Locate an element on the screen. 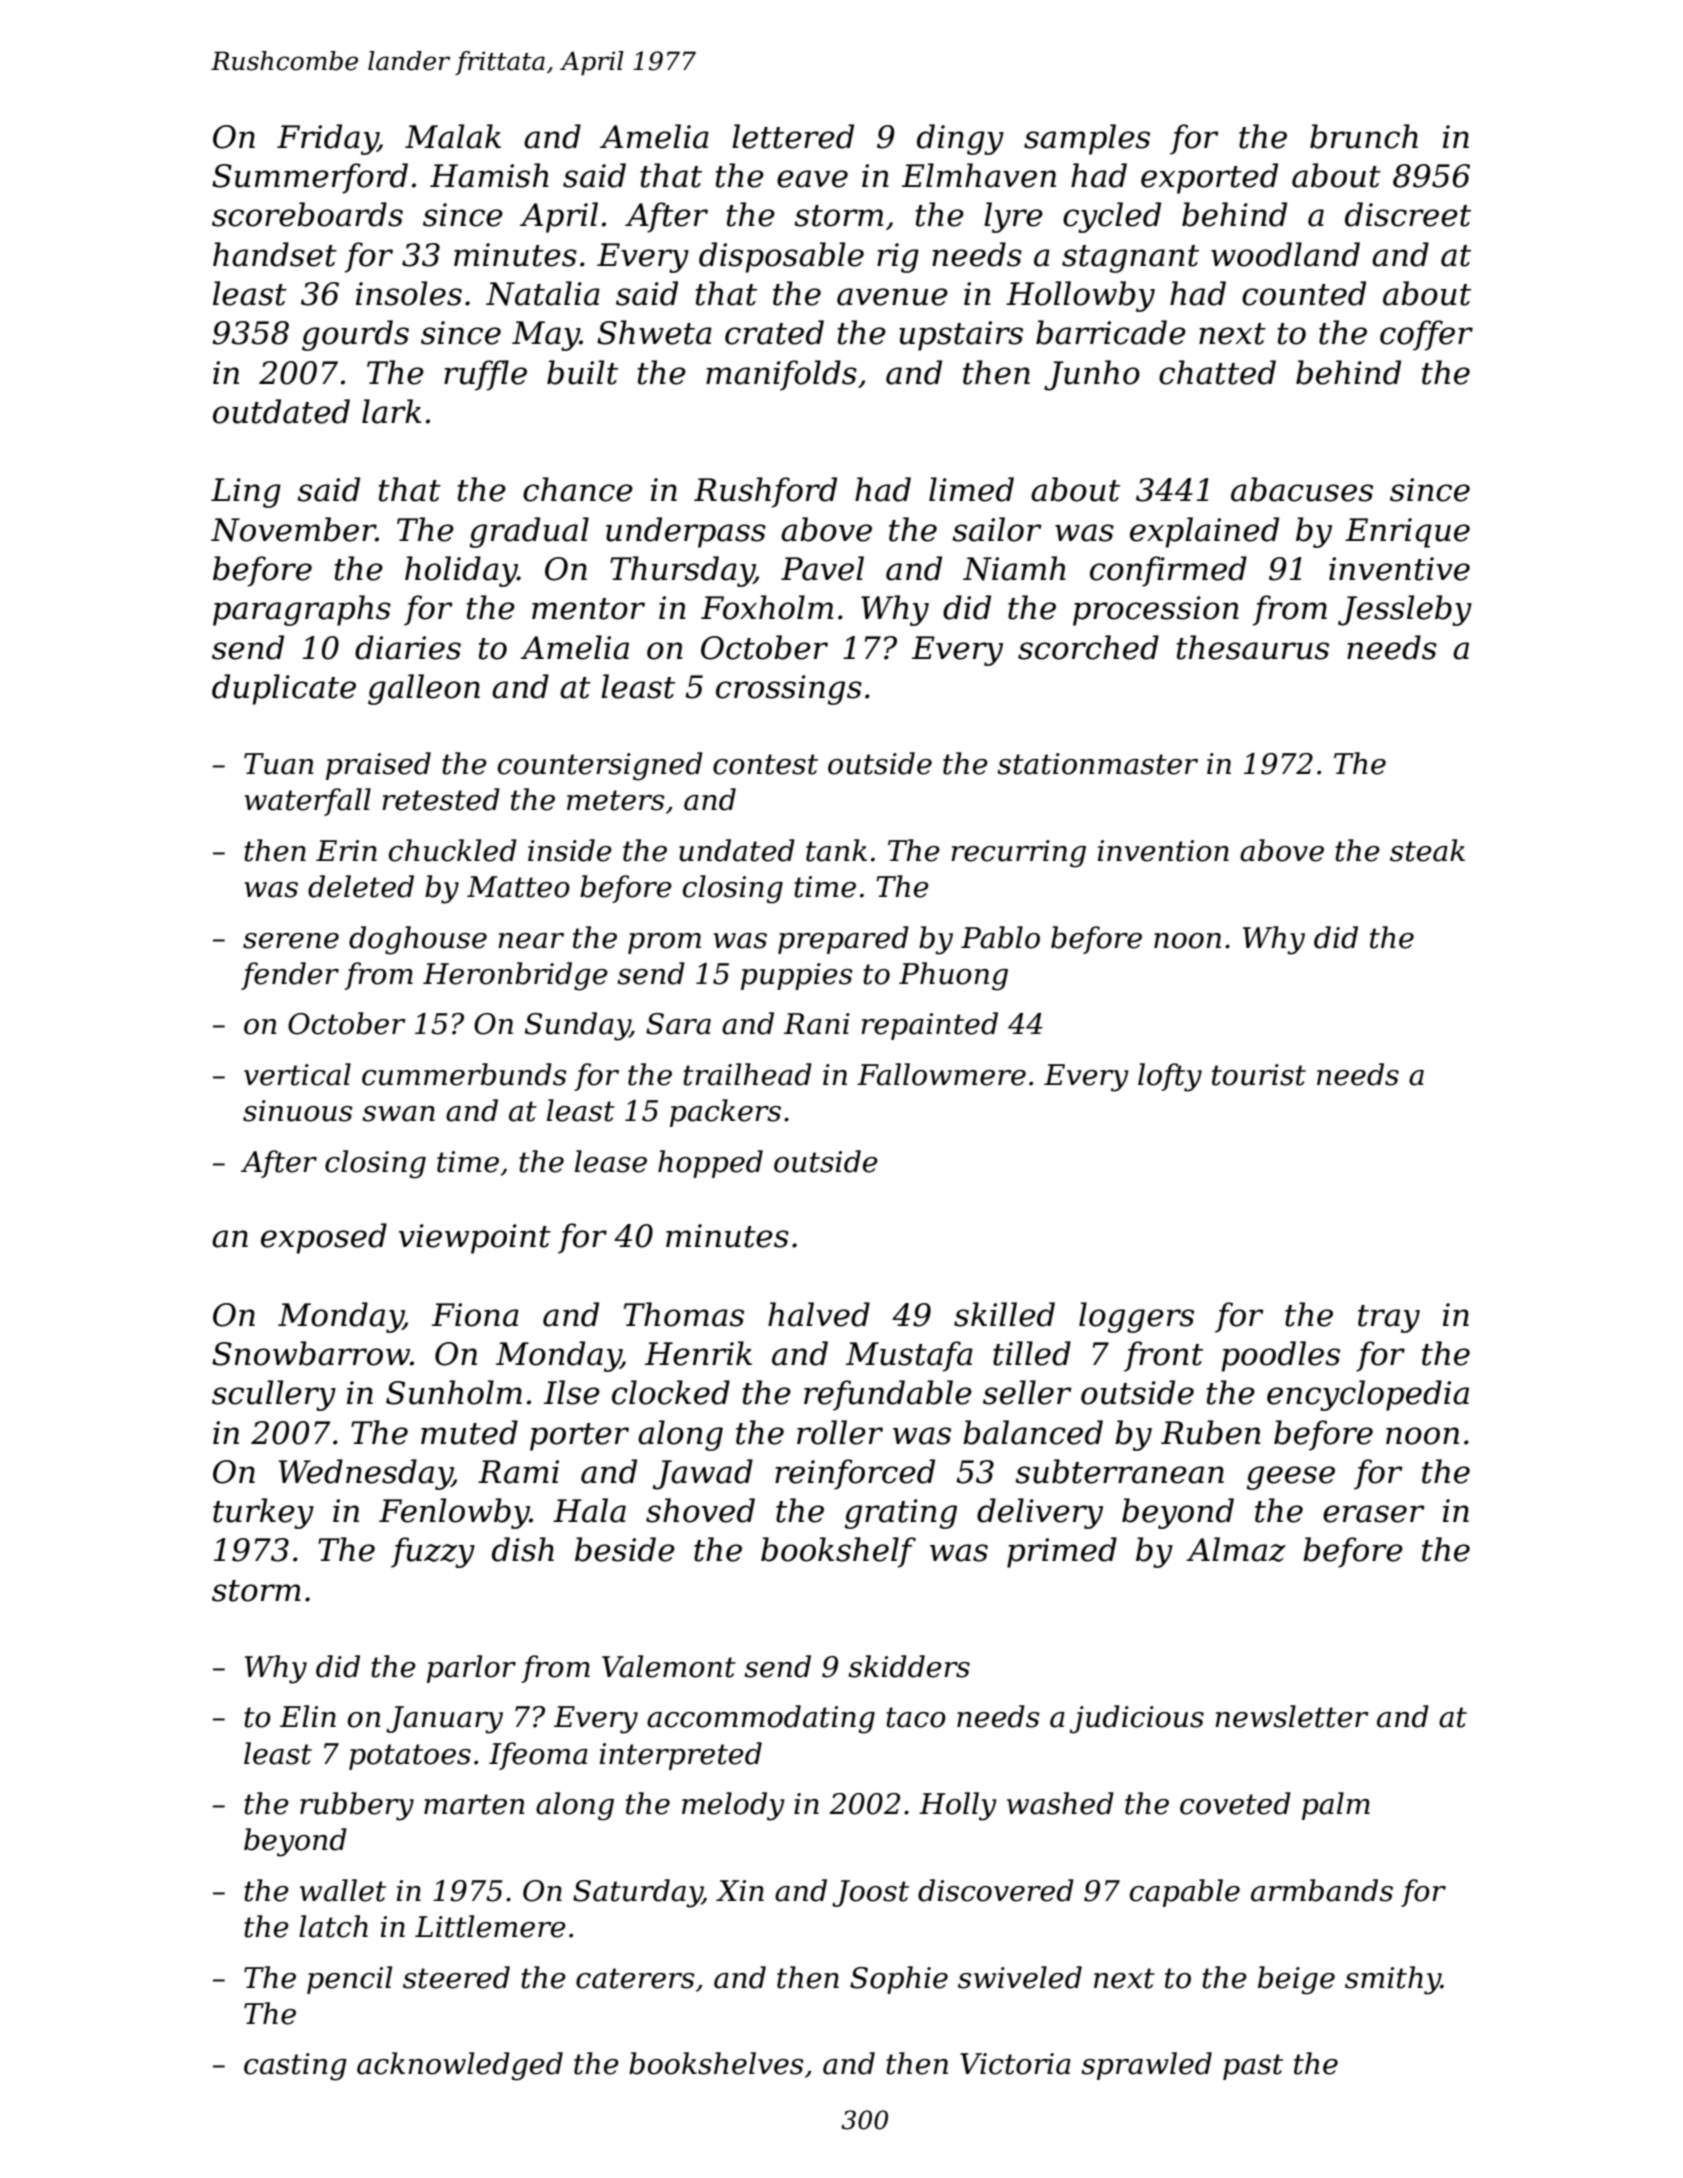 The height and width of the screenshot is (2178, 1683). grating is located at coordinates (901, 1514).
